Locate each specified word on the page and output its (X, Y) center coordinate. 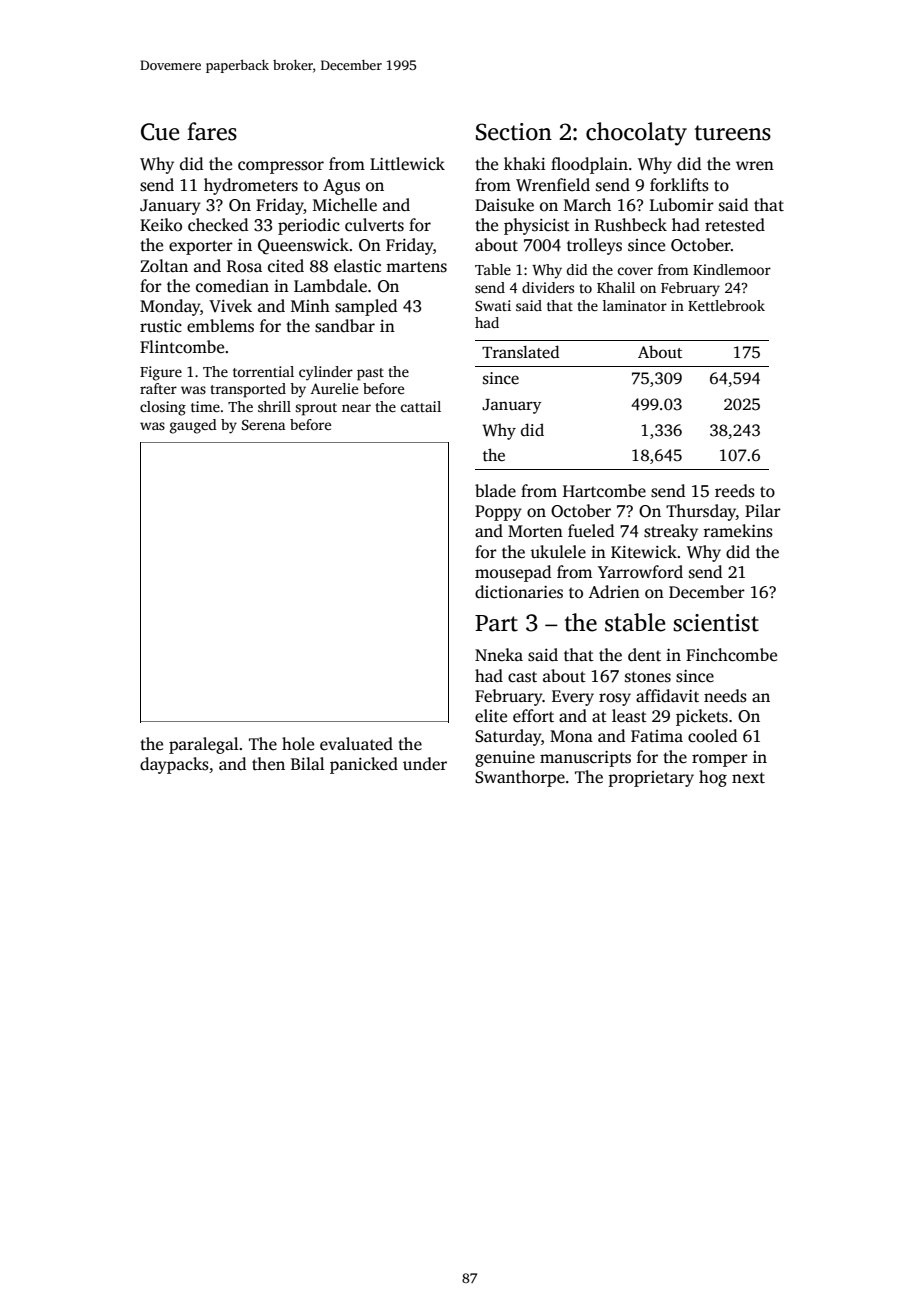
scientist (716, 623)
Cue (160, 132)
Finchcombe (731, 655)
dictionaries (519, 592)
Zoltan (164, 266)
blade (495, 491)
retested (735, 225)
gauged (193, 426)
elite (491, 716)
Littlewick (407, 164)
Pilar (763, 510)
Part (496, 623)
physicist (537, 226)
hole (298, 744)
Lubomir (682, 204)
